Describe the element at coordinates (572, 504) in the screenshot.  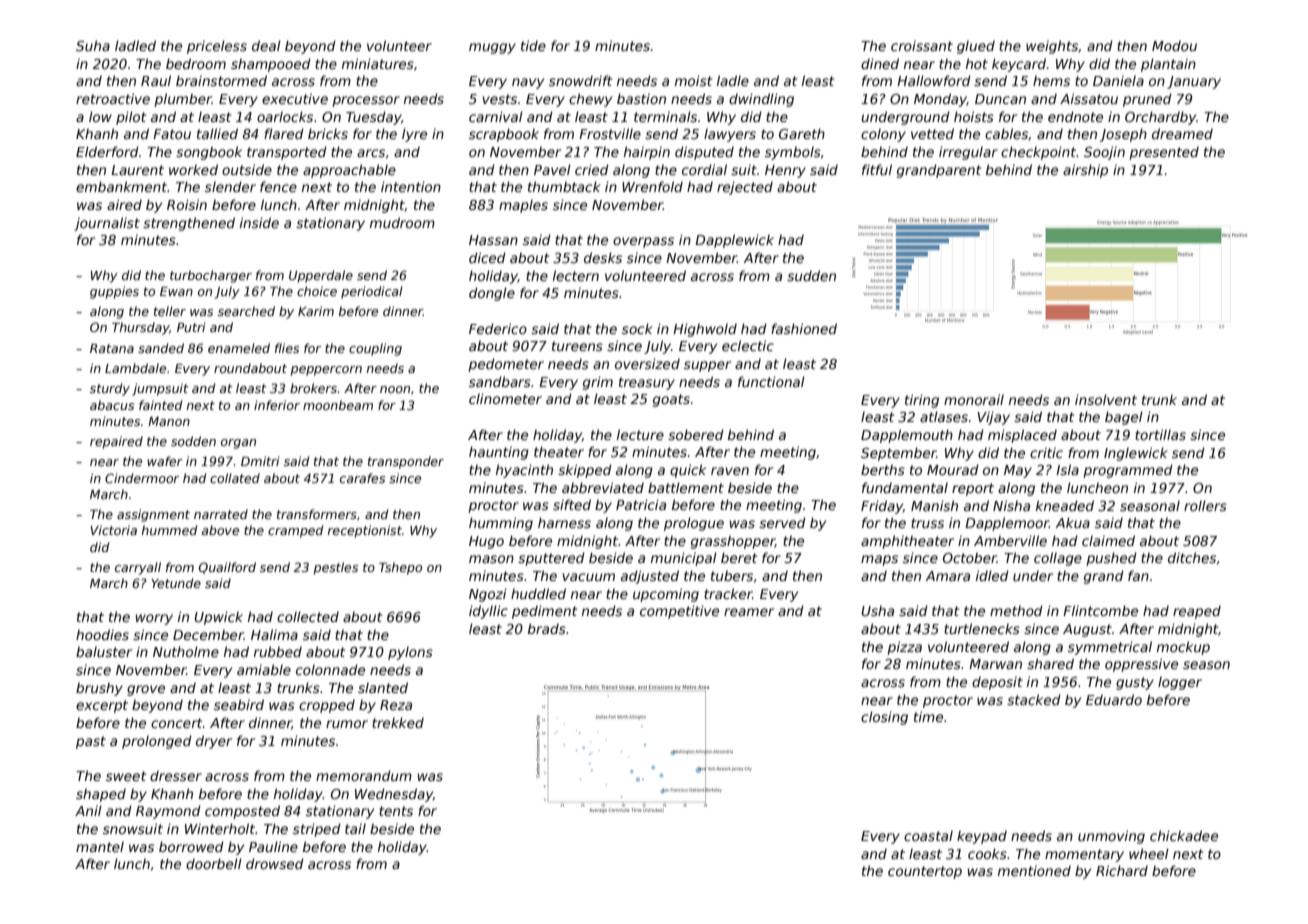
I see `sifted` at that location.
